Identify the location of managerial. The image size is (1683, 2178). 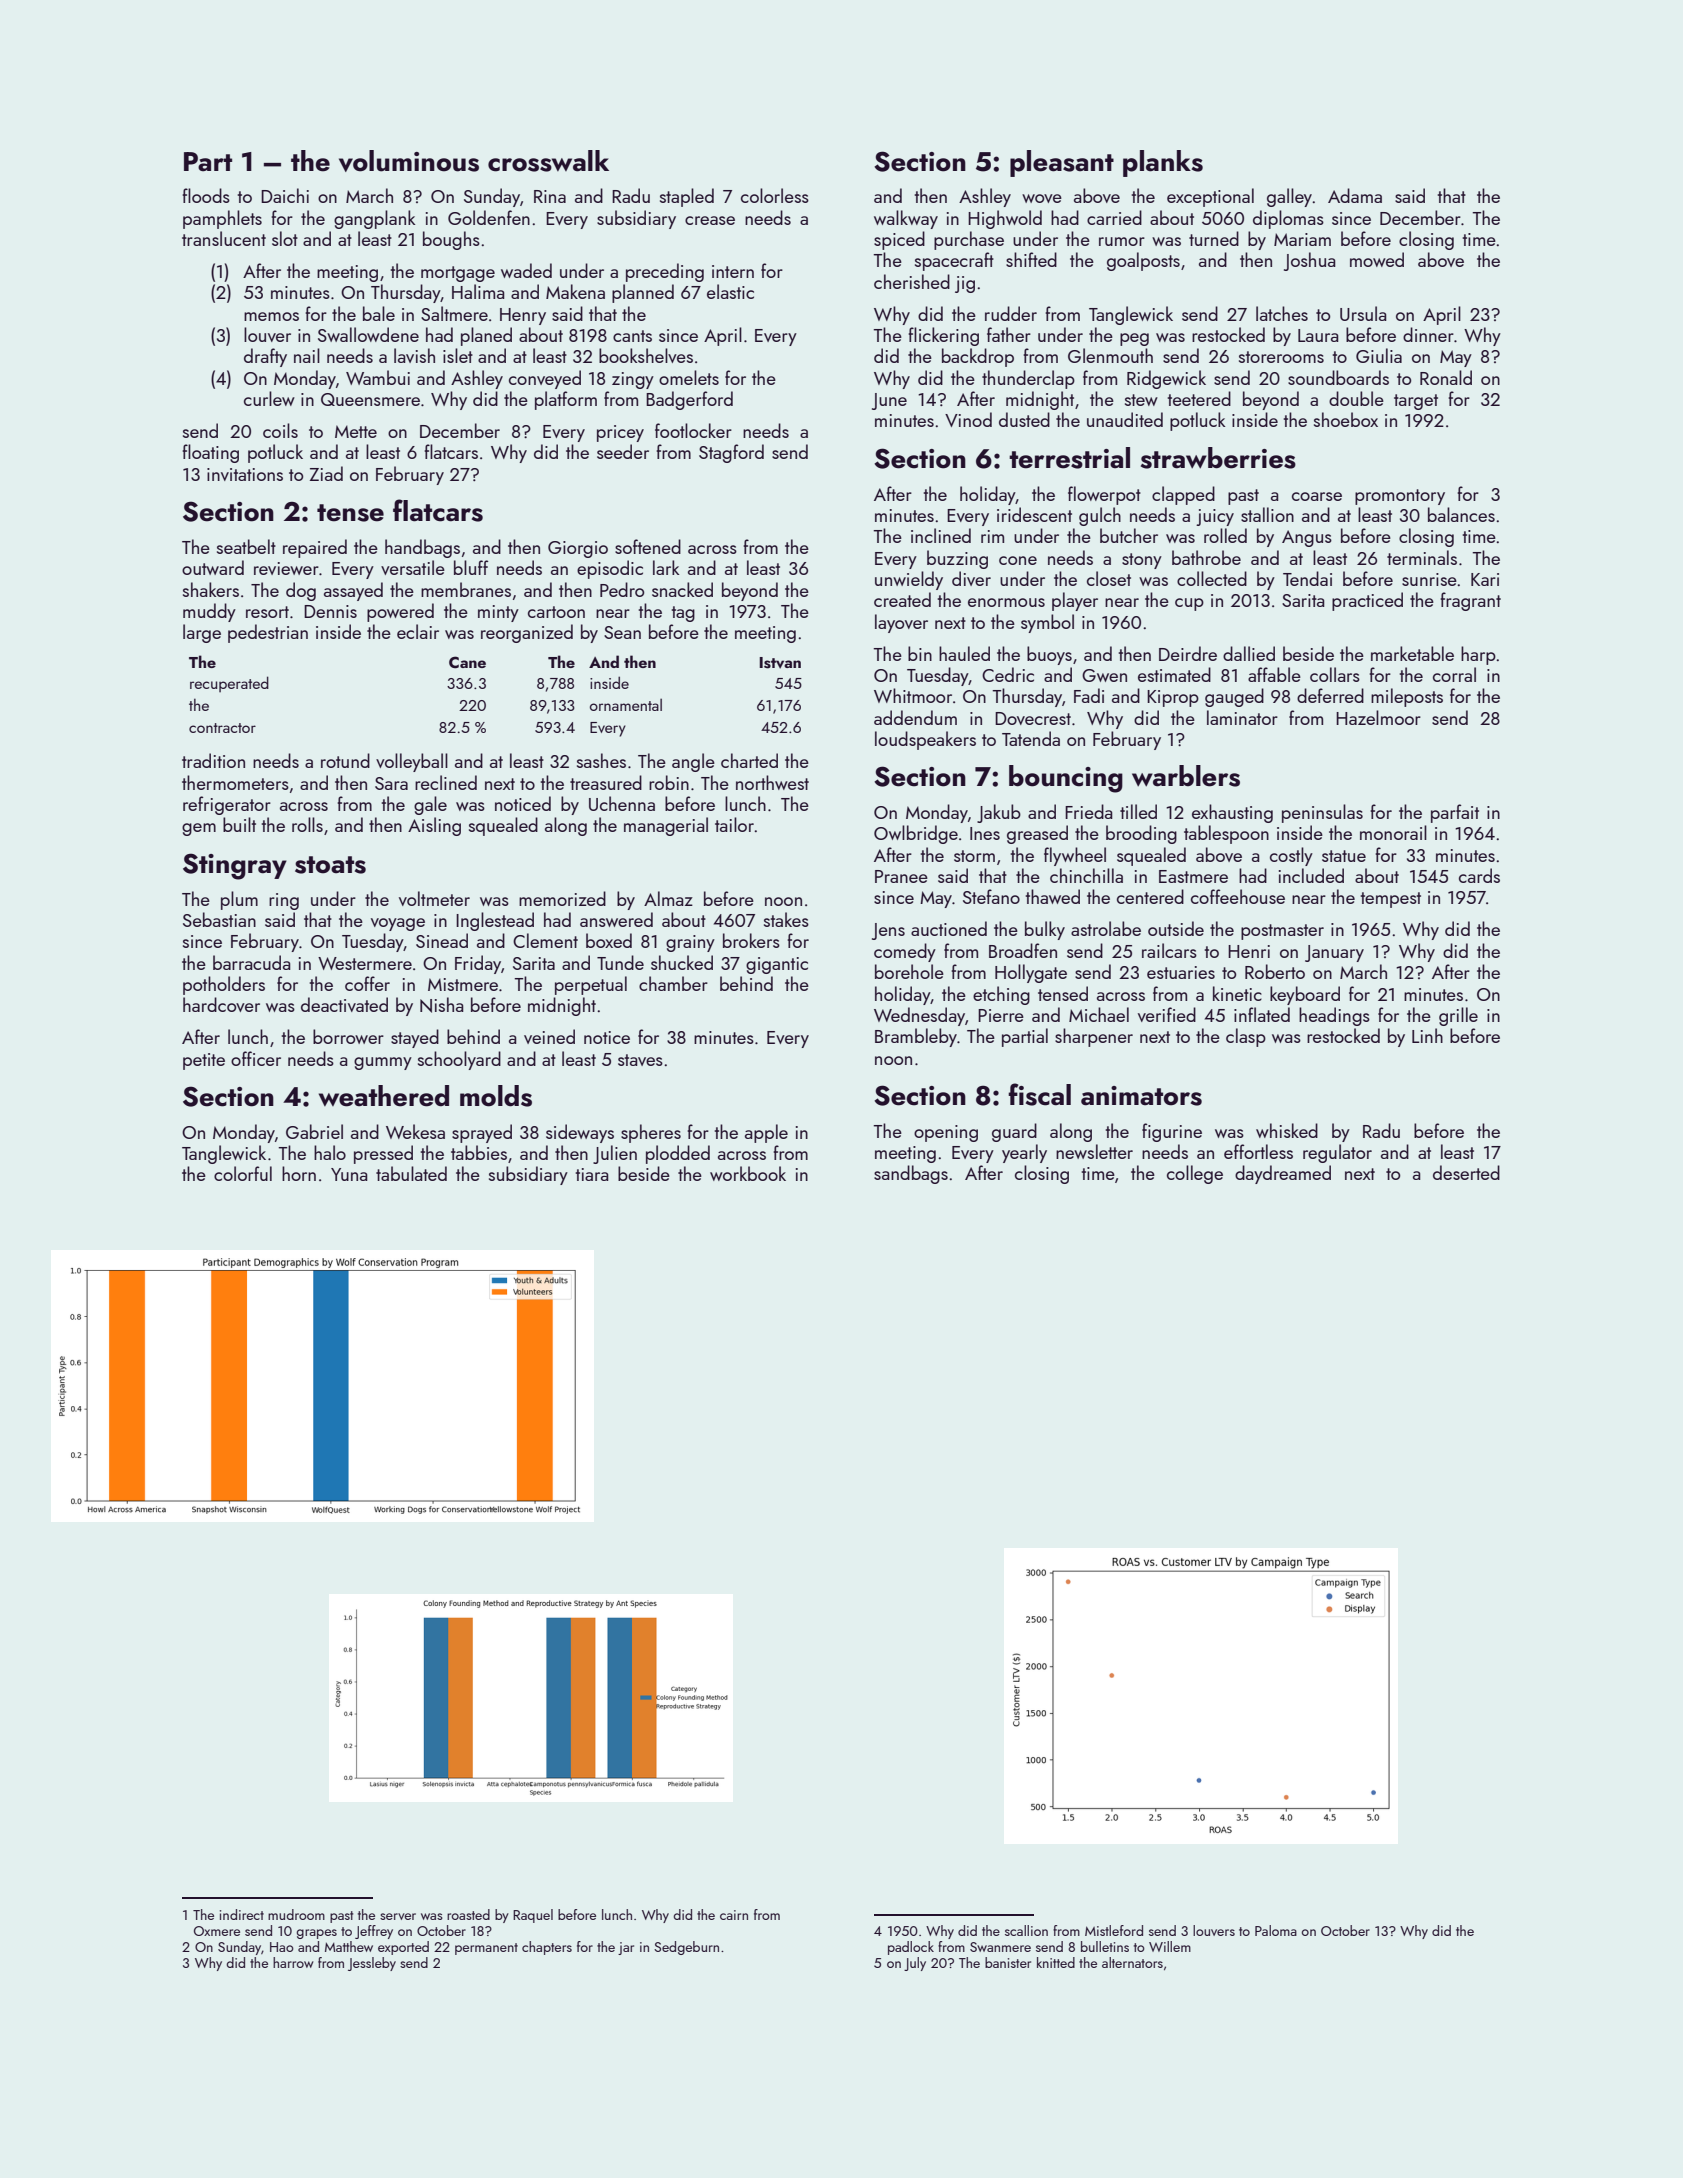
(666, 826).
